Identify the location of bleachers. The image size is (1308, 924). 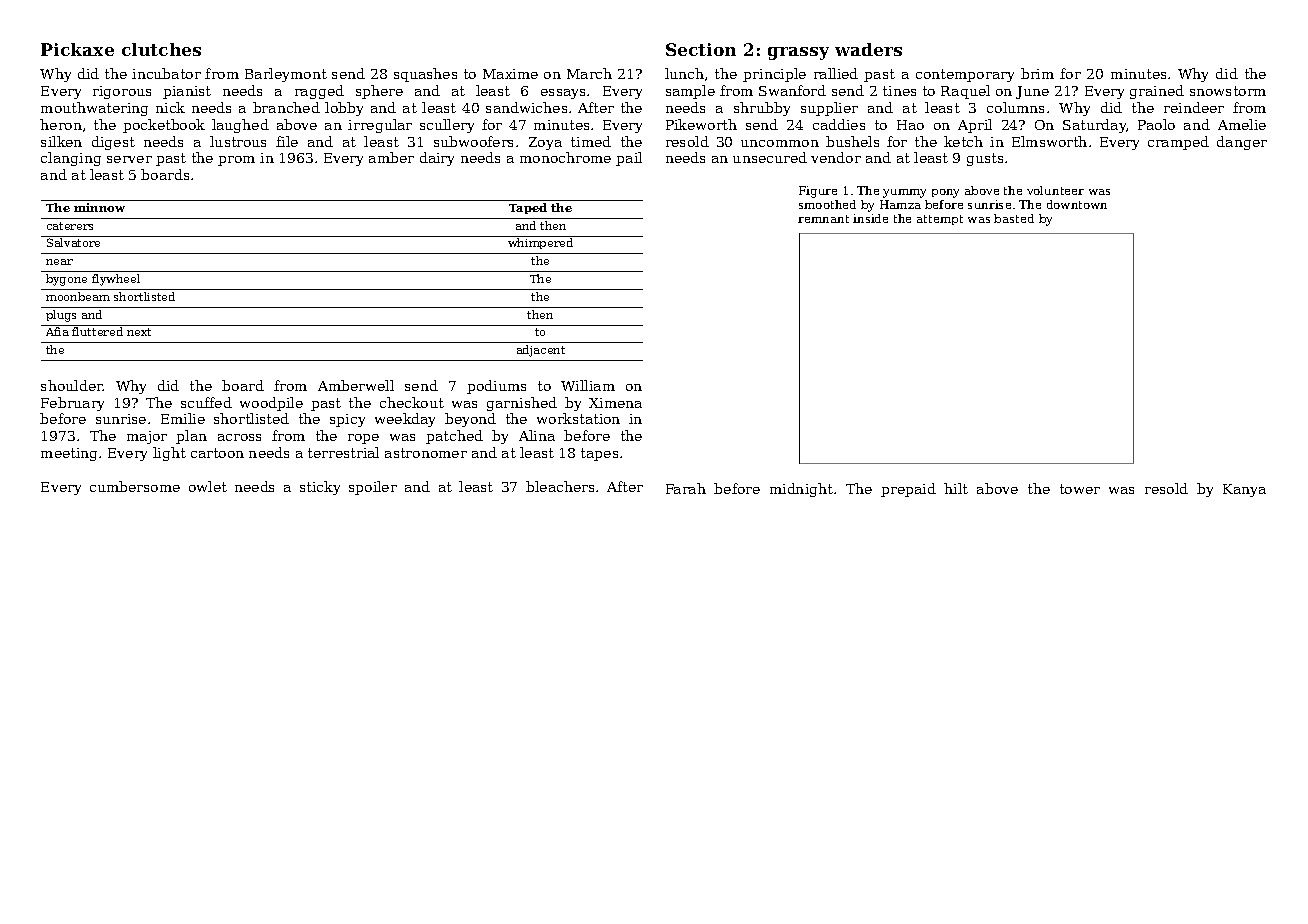
(560, 486).
